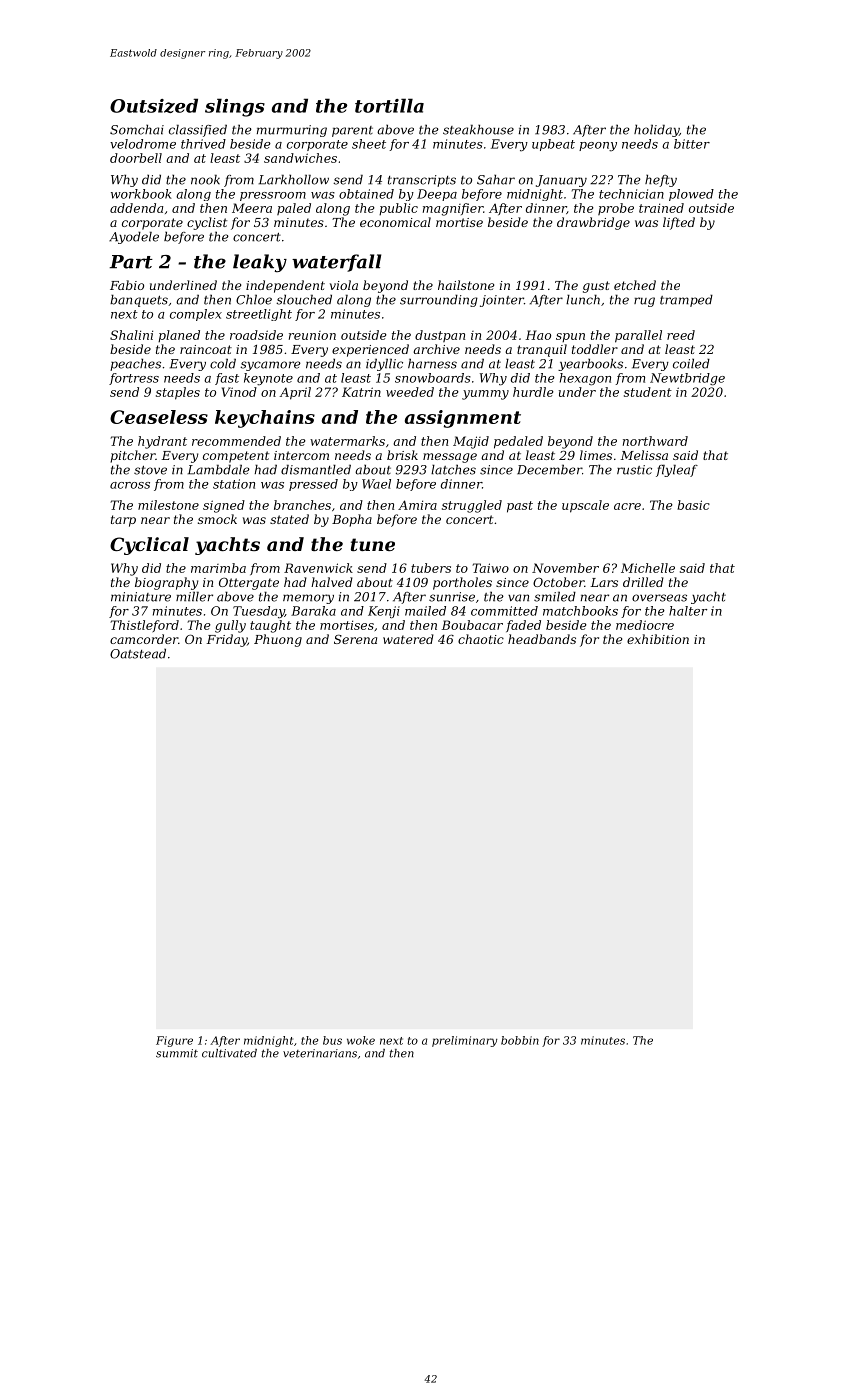 This screenshot has height=1400, width=849. What do you see at coordinates (174, 1041) in the screenshot?
I see `Figure` at bounding box center [174, 1041].
